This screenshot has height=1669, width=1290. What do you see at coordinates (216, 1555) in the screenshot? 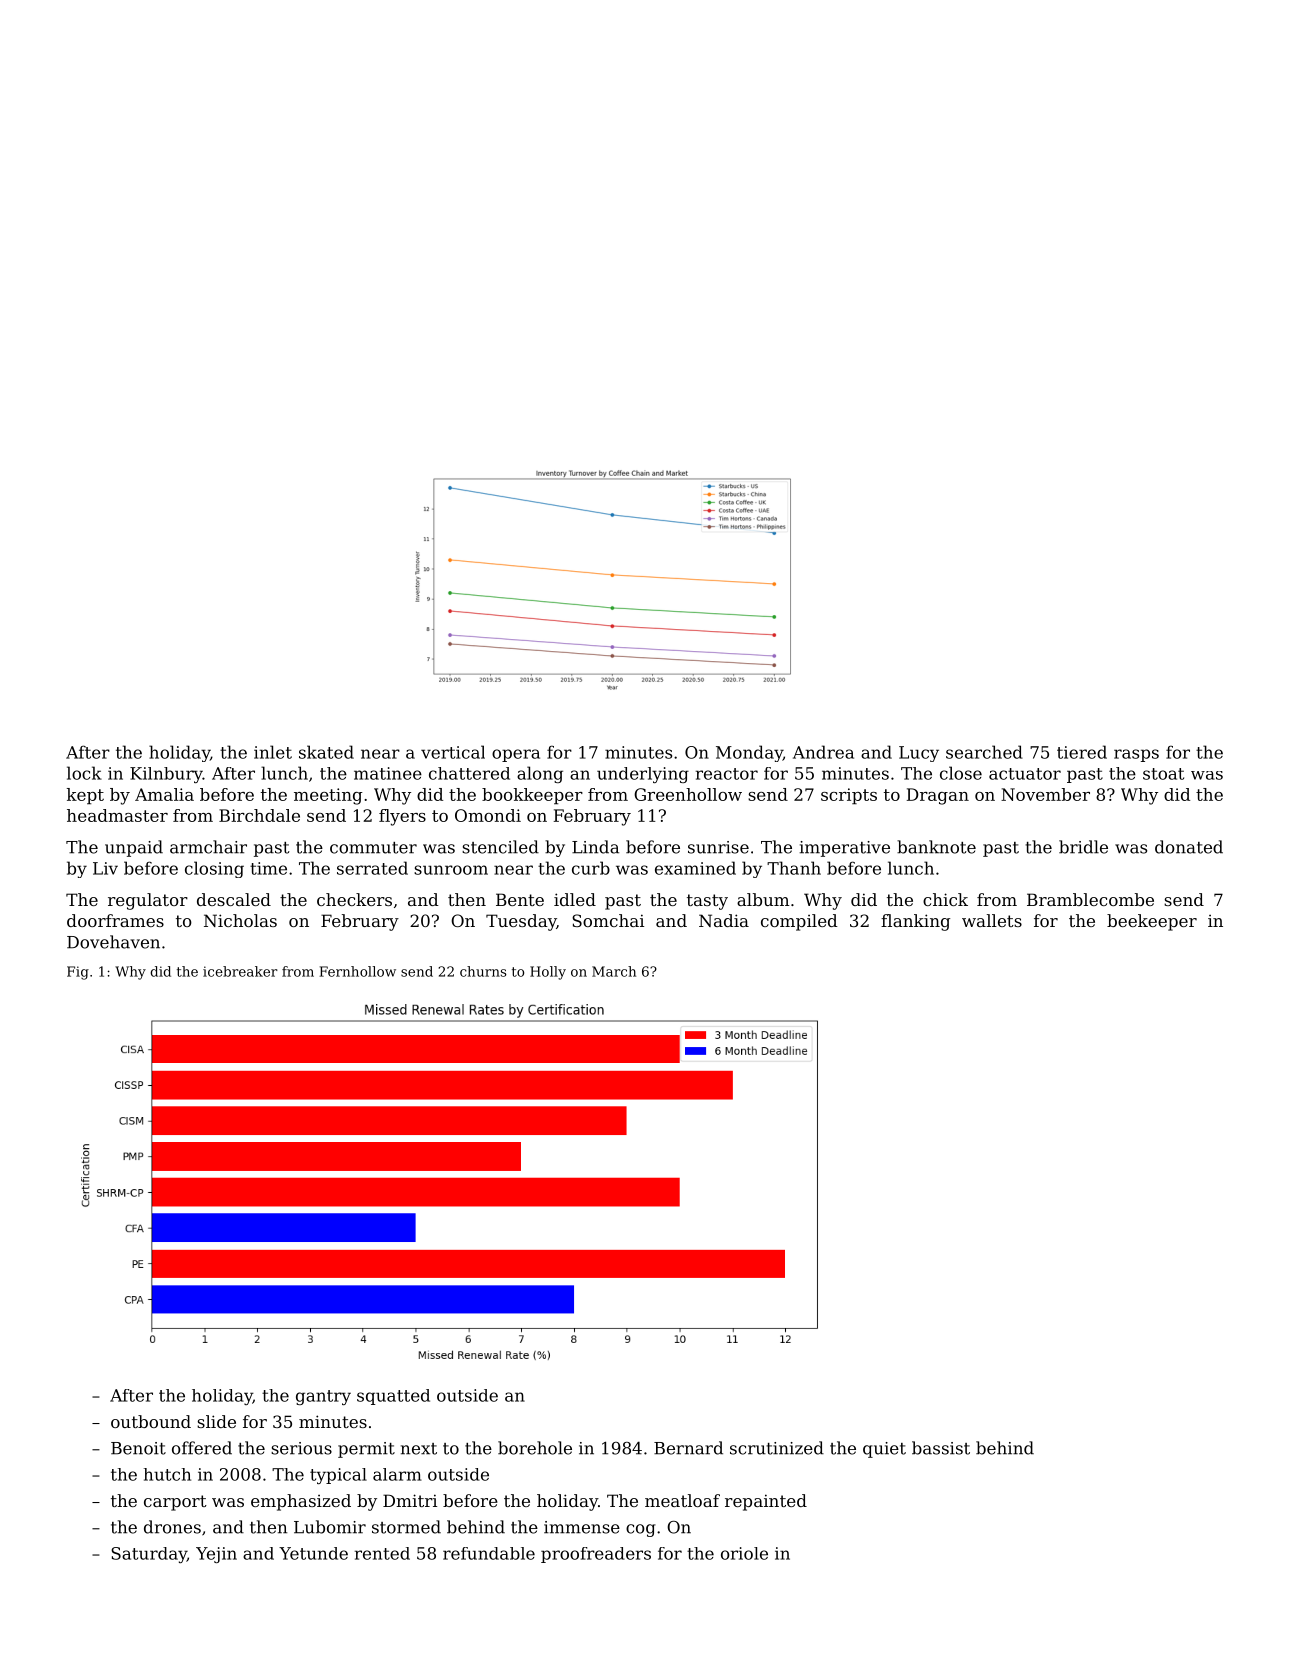
I see `Yejin` at bounding box center [216, 1555].
